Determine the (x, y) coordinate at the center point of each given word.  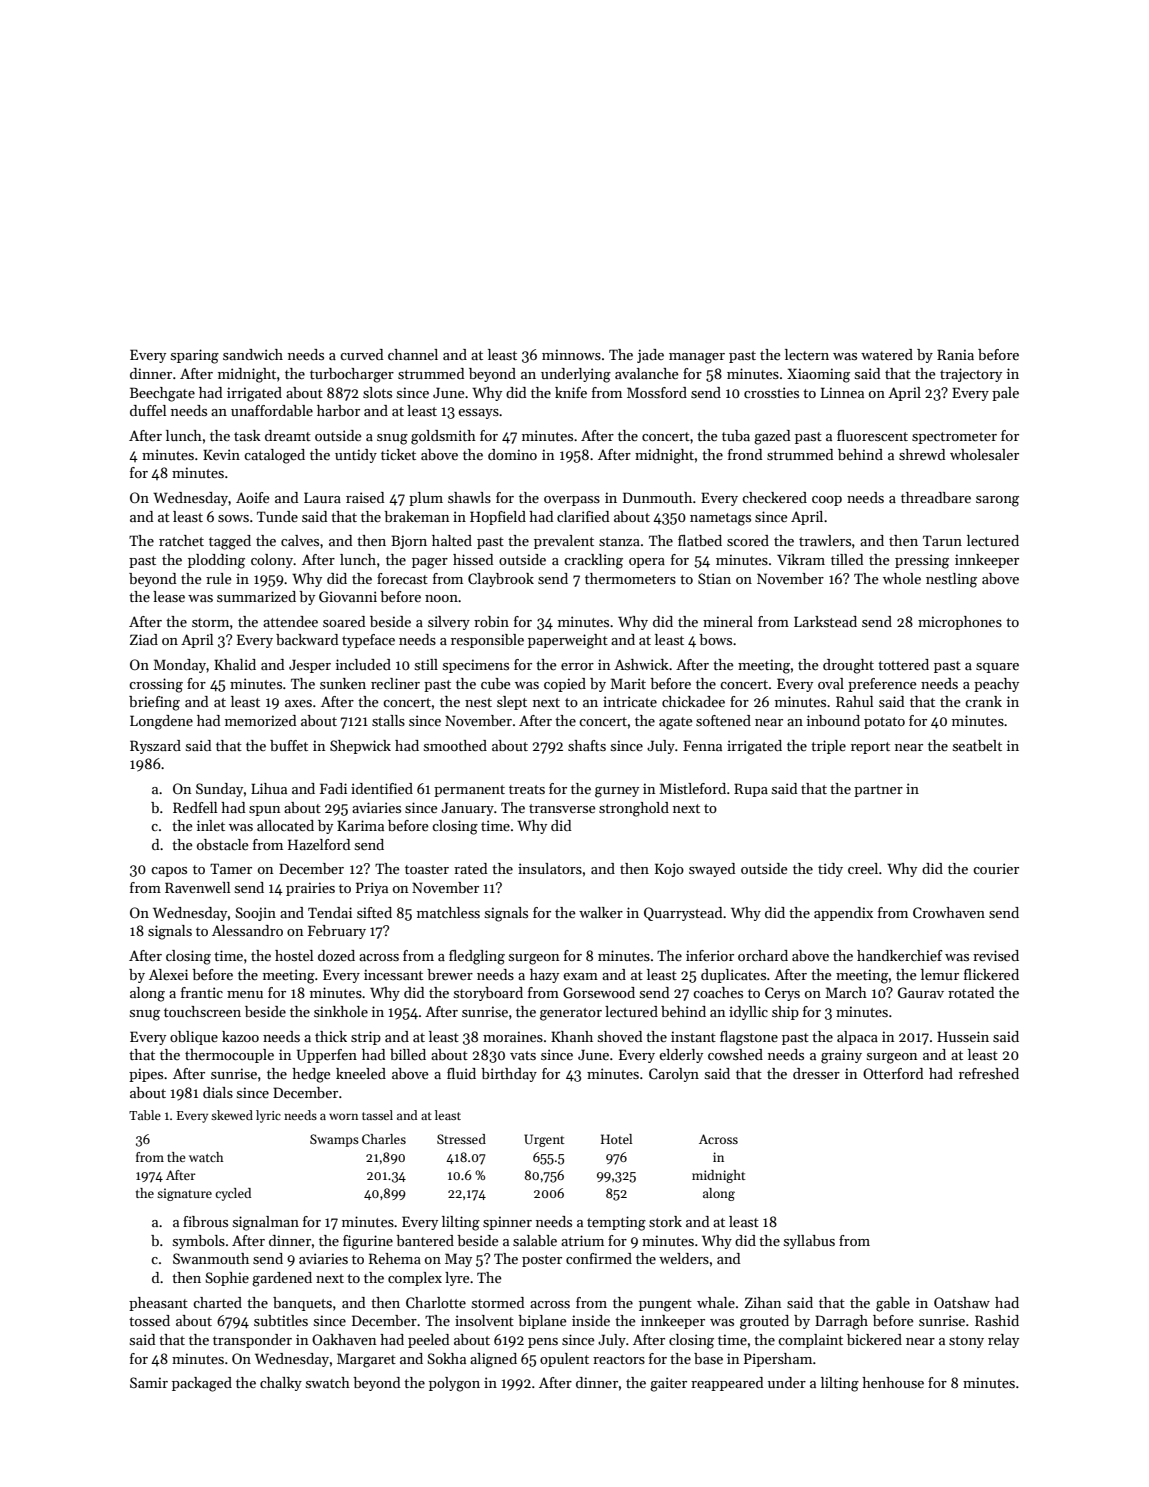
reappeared (727, 1384)
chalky (281, 1384)
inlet (211, 825)
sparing (195, 356)
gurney (617, 792)
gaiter (668, 1384)
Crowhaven (949, 912)
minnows (571, 354)
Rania (955, 354)
